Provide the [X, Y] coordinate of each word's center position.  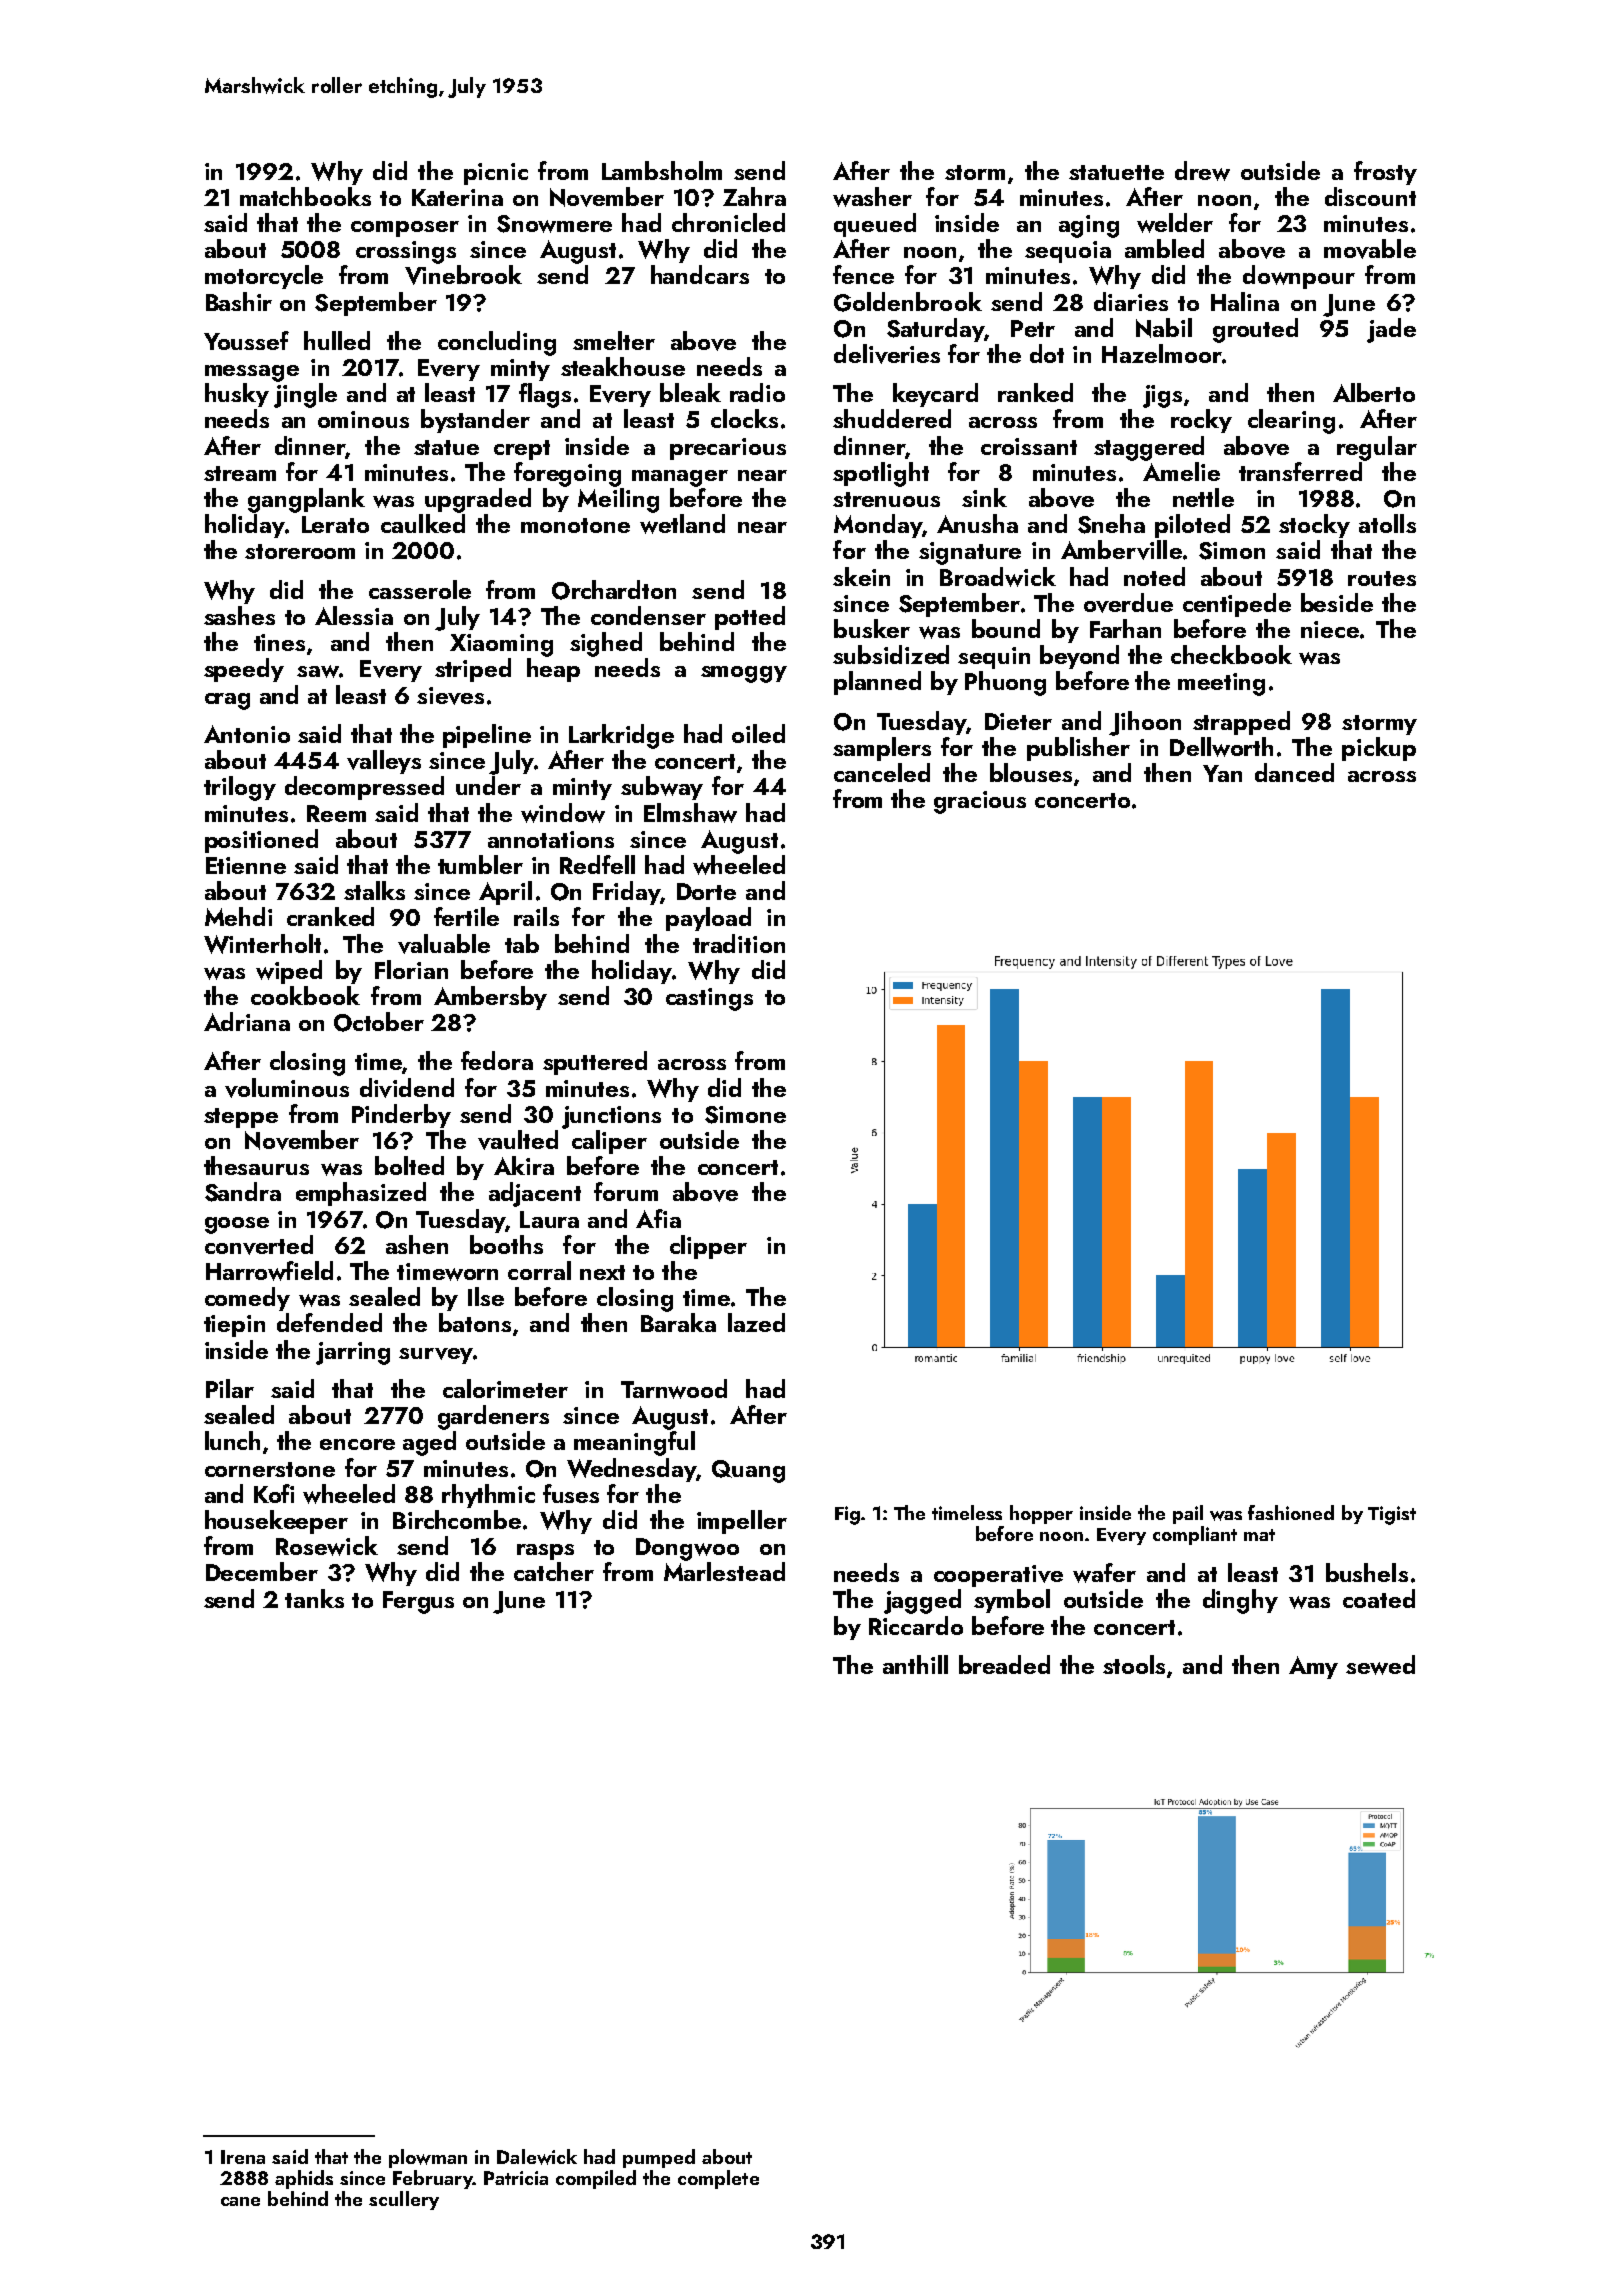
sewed [1380, 1665]
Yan [1222, 773]
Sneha [1111, 524]
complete [718, 2179]
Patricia [516, 2178]
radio [757, 392]
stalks [374, 890]
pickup [1379, 749]
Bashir [239, 301]
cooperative [998, 1576]
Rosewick [327, 1546]
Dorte [706, 891]
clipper [708, 1247]
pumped [659, 2158]
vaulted [518, 1140]
